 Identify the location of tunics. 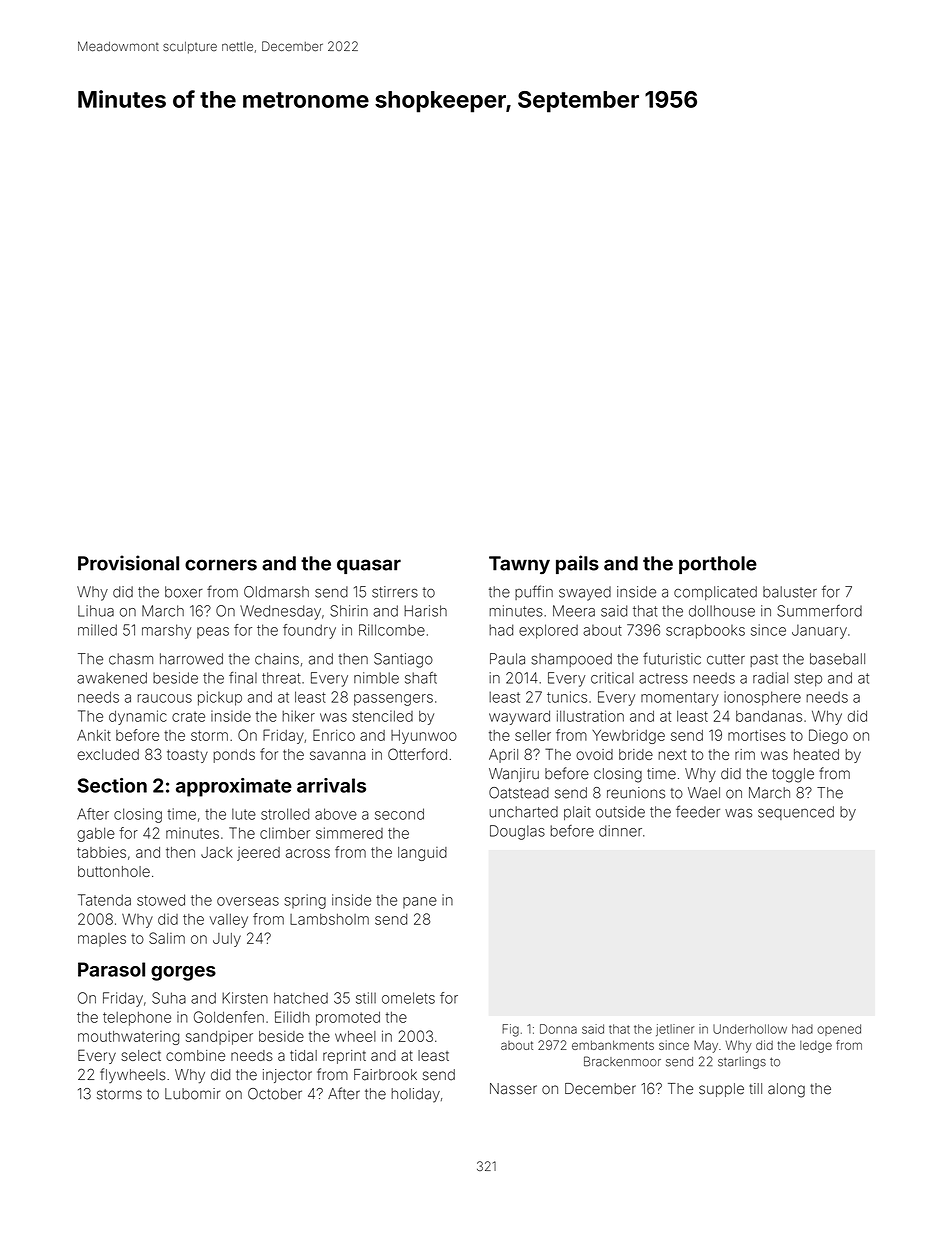
(567, 697).
